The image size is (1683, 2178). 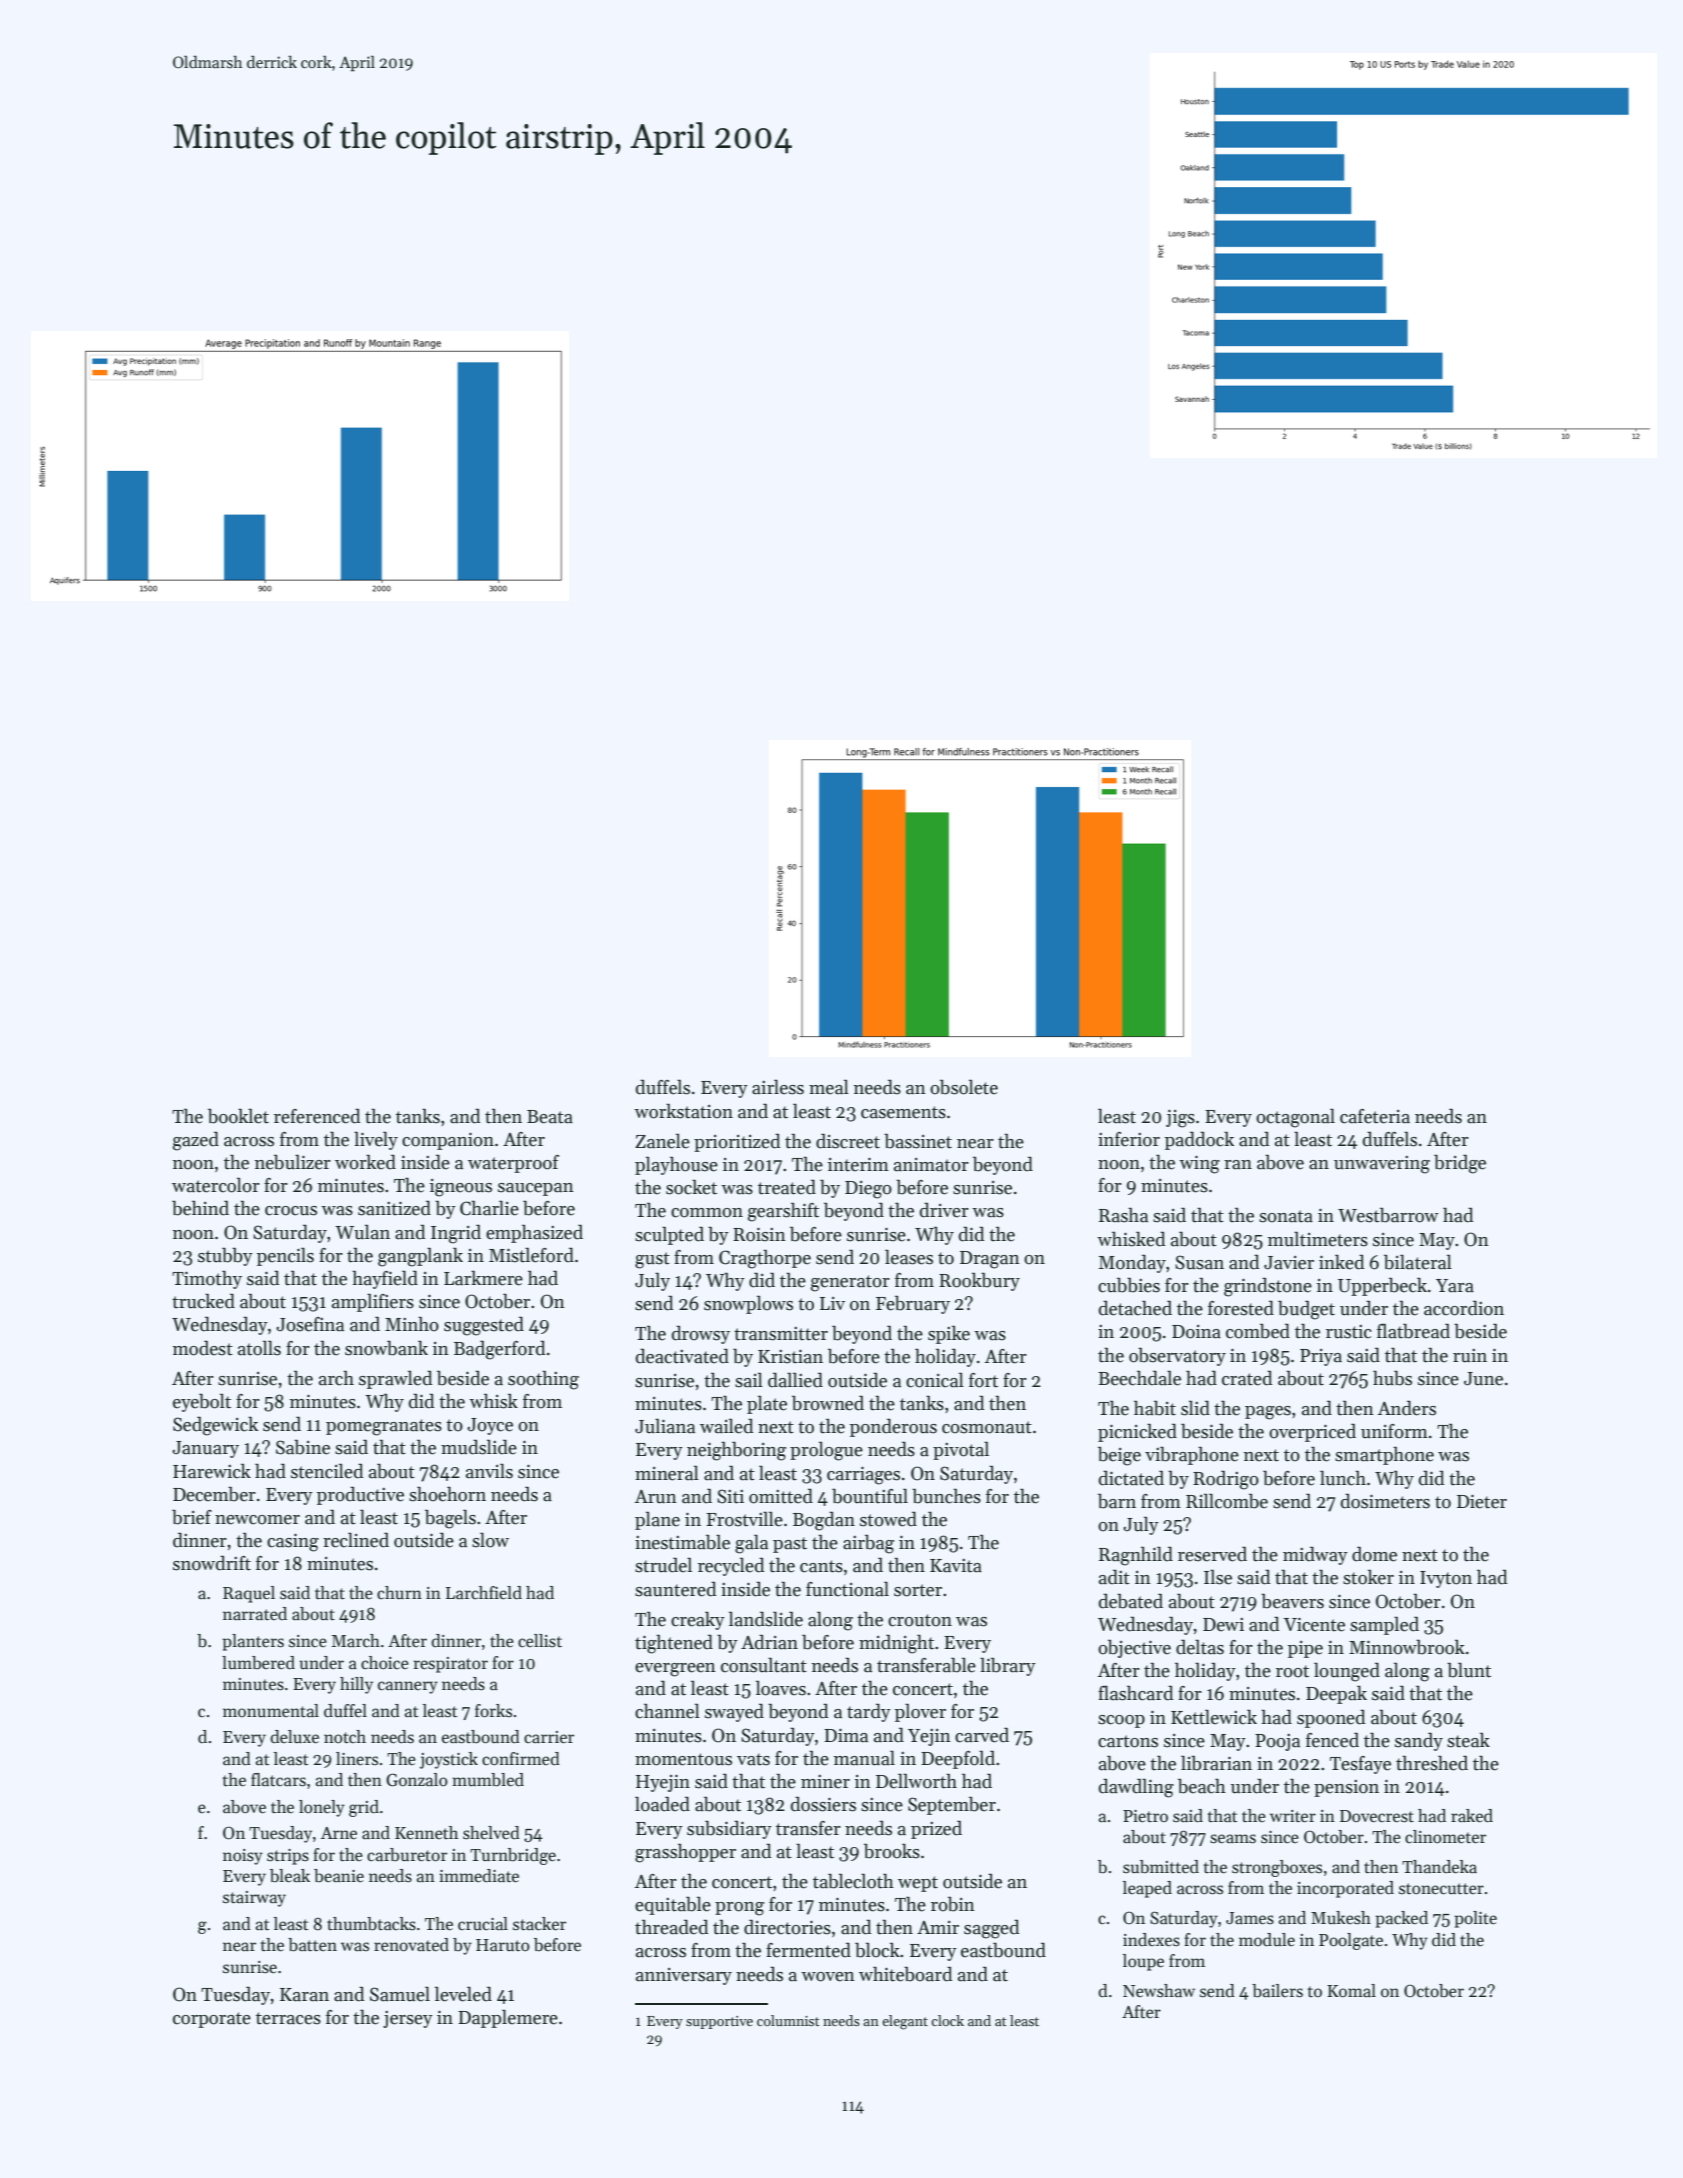 What do you see at coordinates (736, 1451) in the screenshot?
I see `neighboring` at bounding box center [736, 1451].
